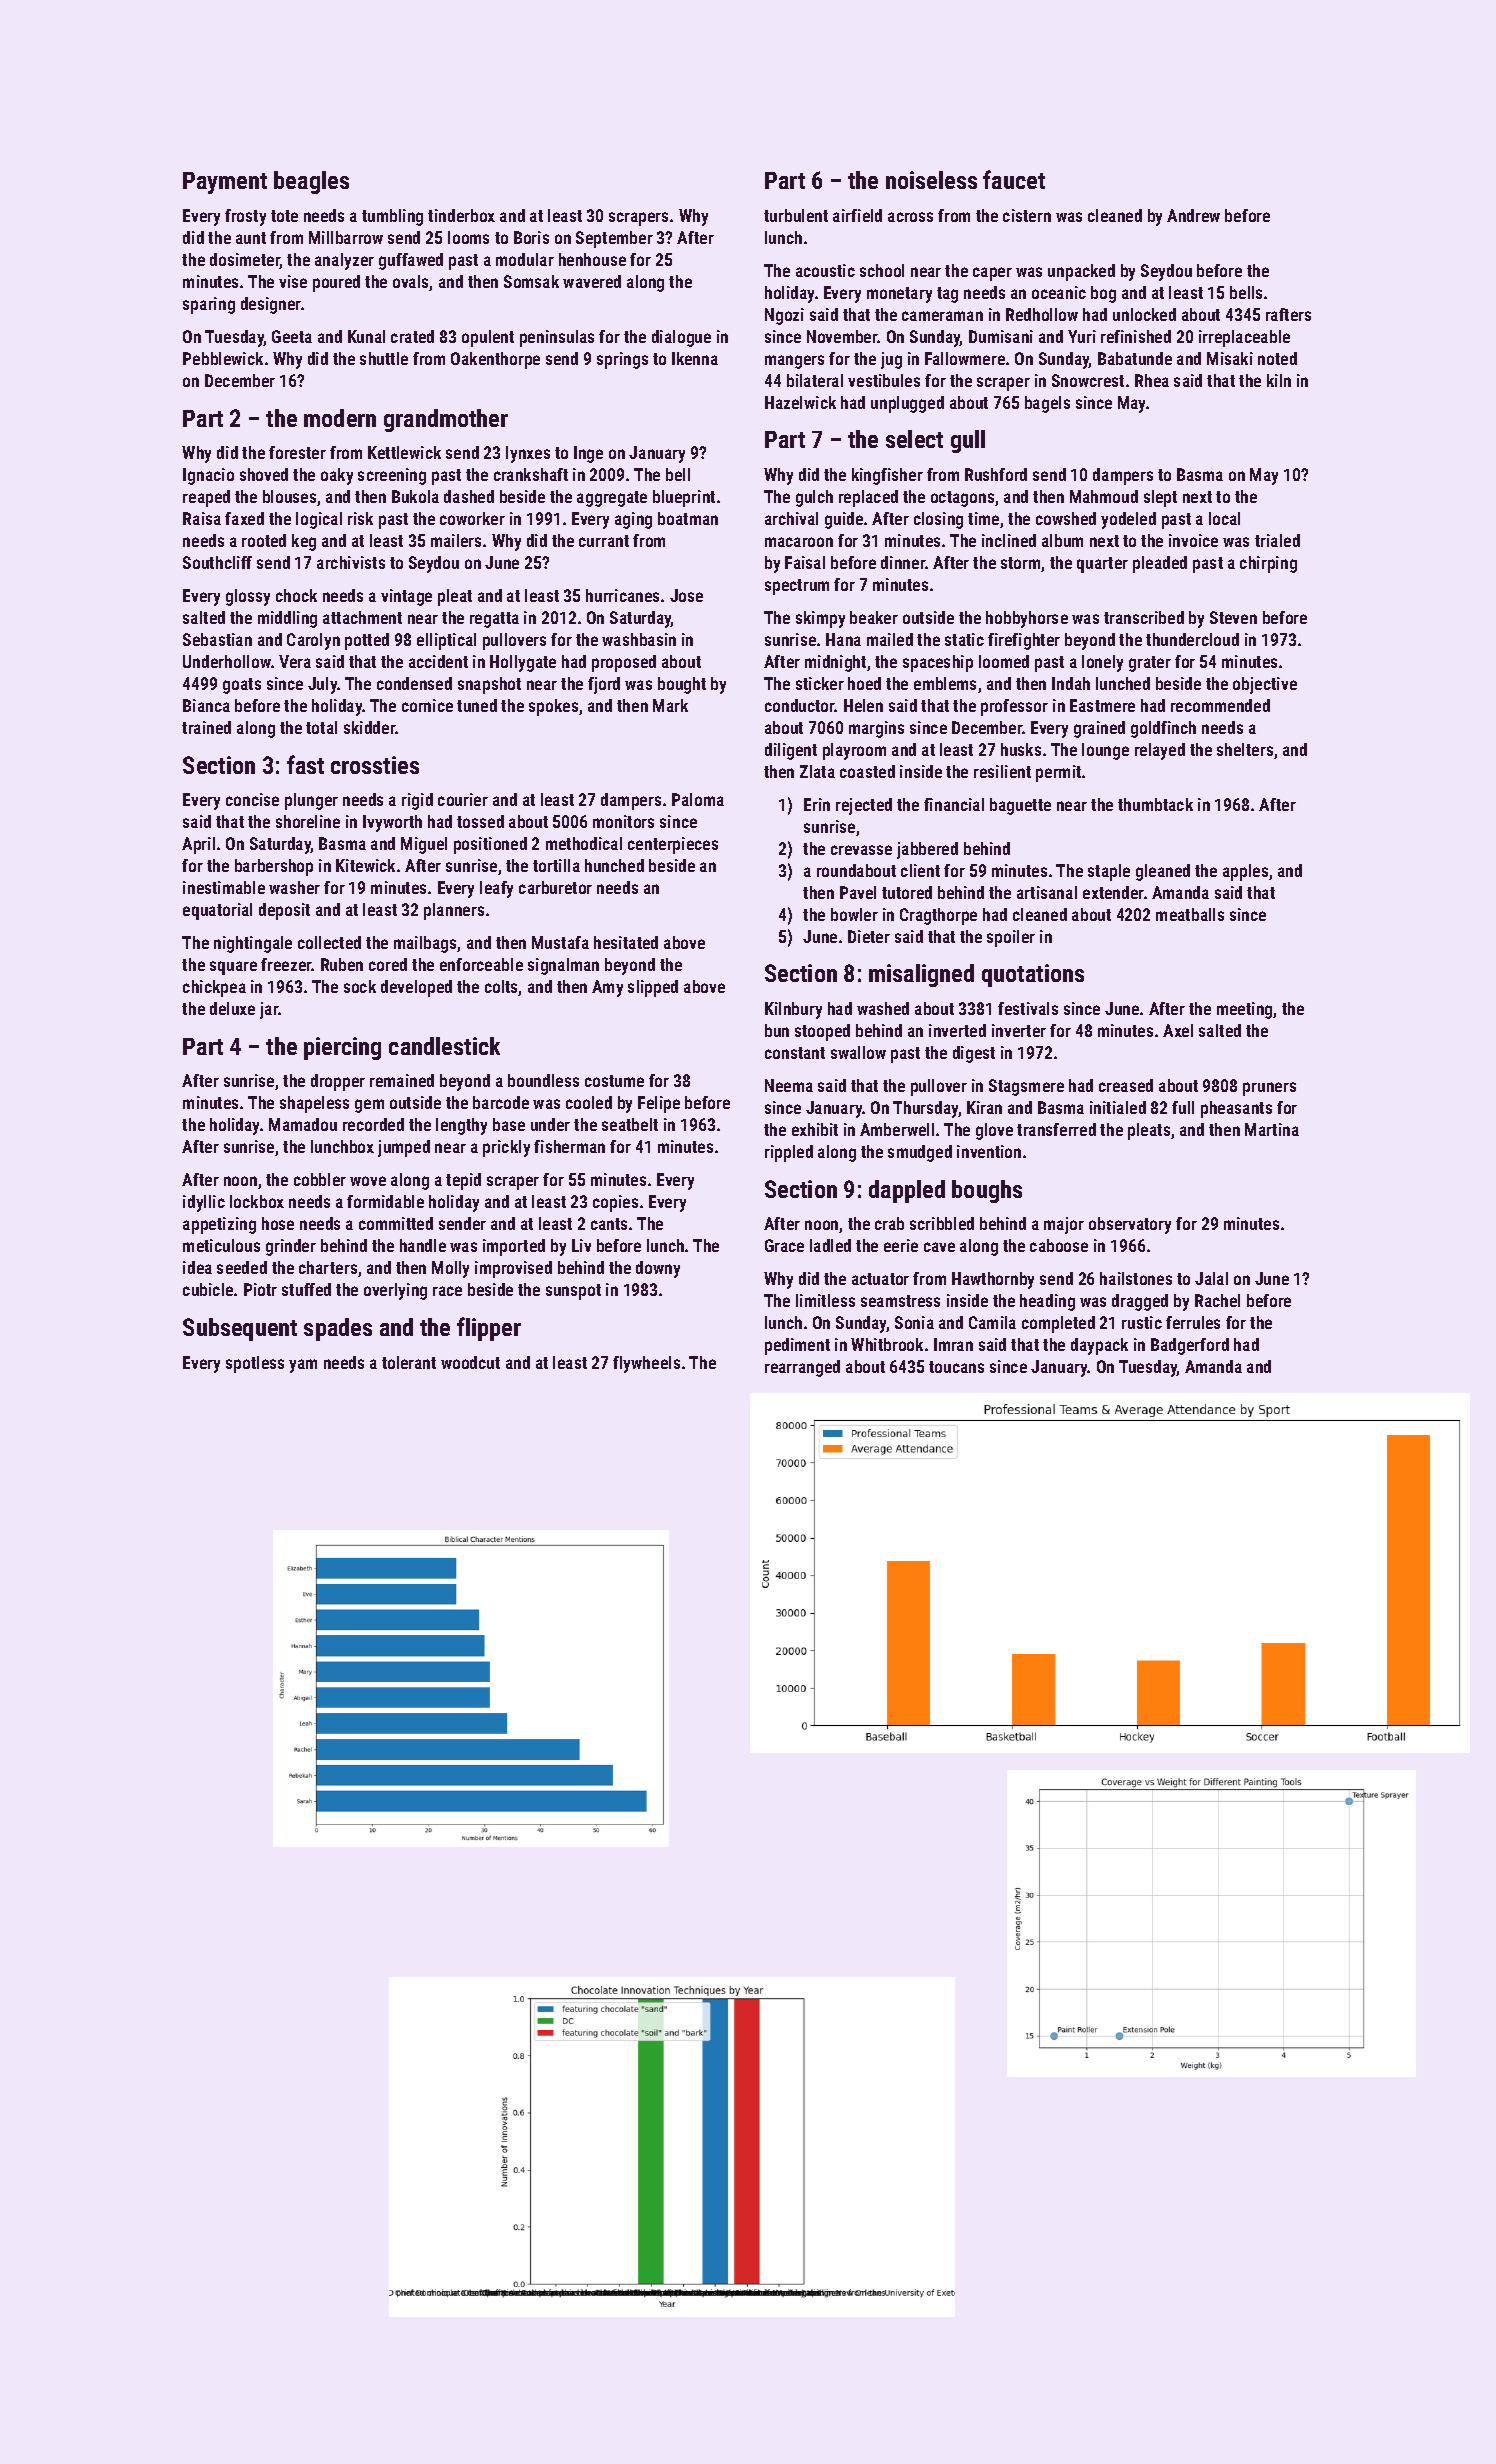  I want to click on Mahmoud, so click(1104, 496).
